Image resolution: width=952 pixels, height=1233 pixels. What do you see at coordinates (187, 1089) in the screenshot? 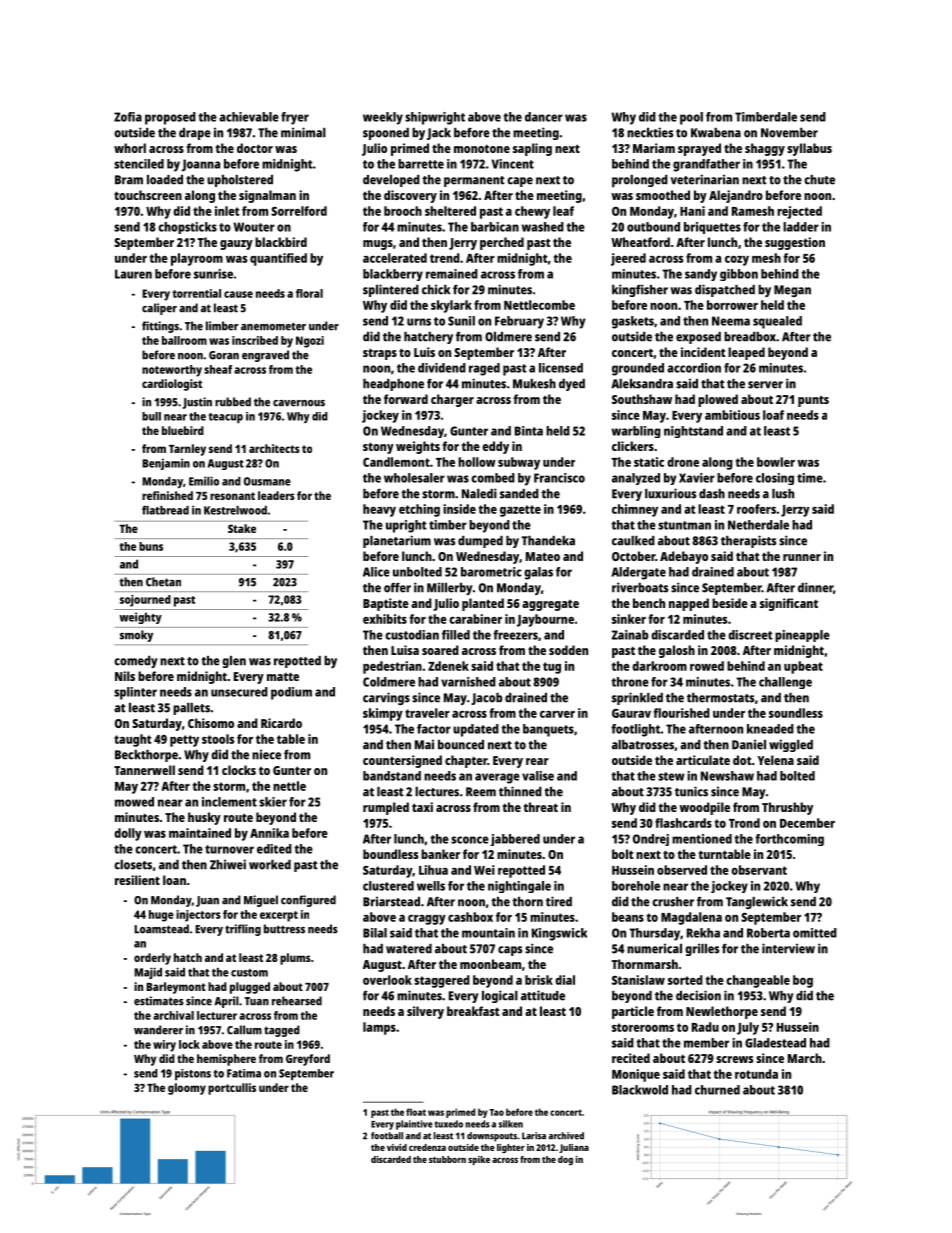
I see `gloomy` at bounding box center [187, 1089].
